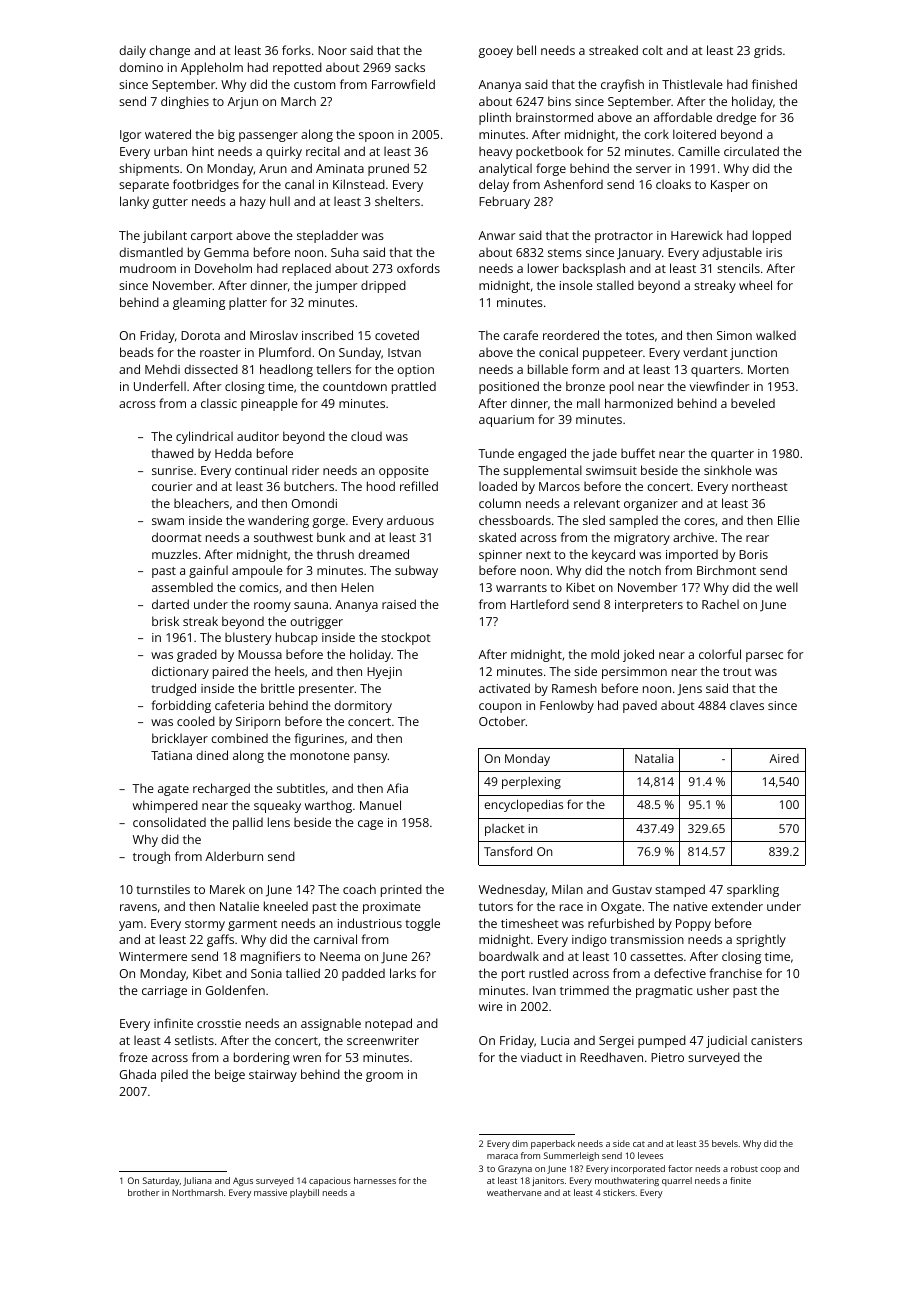 The width and height of the screenshot is (924, 1308). What do you see at coordinates (768, 51) in the screenshot?
I see `grids` at bounding box center [768, 51].
